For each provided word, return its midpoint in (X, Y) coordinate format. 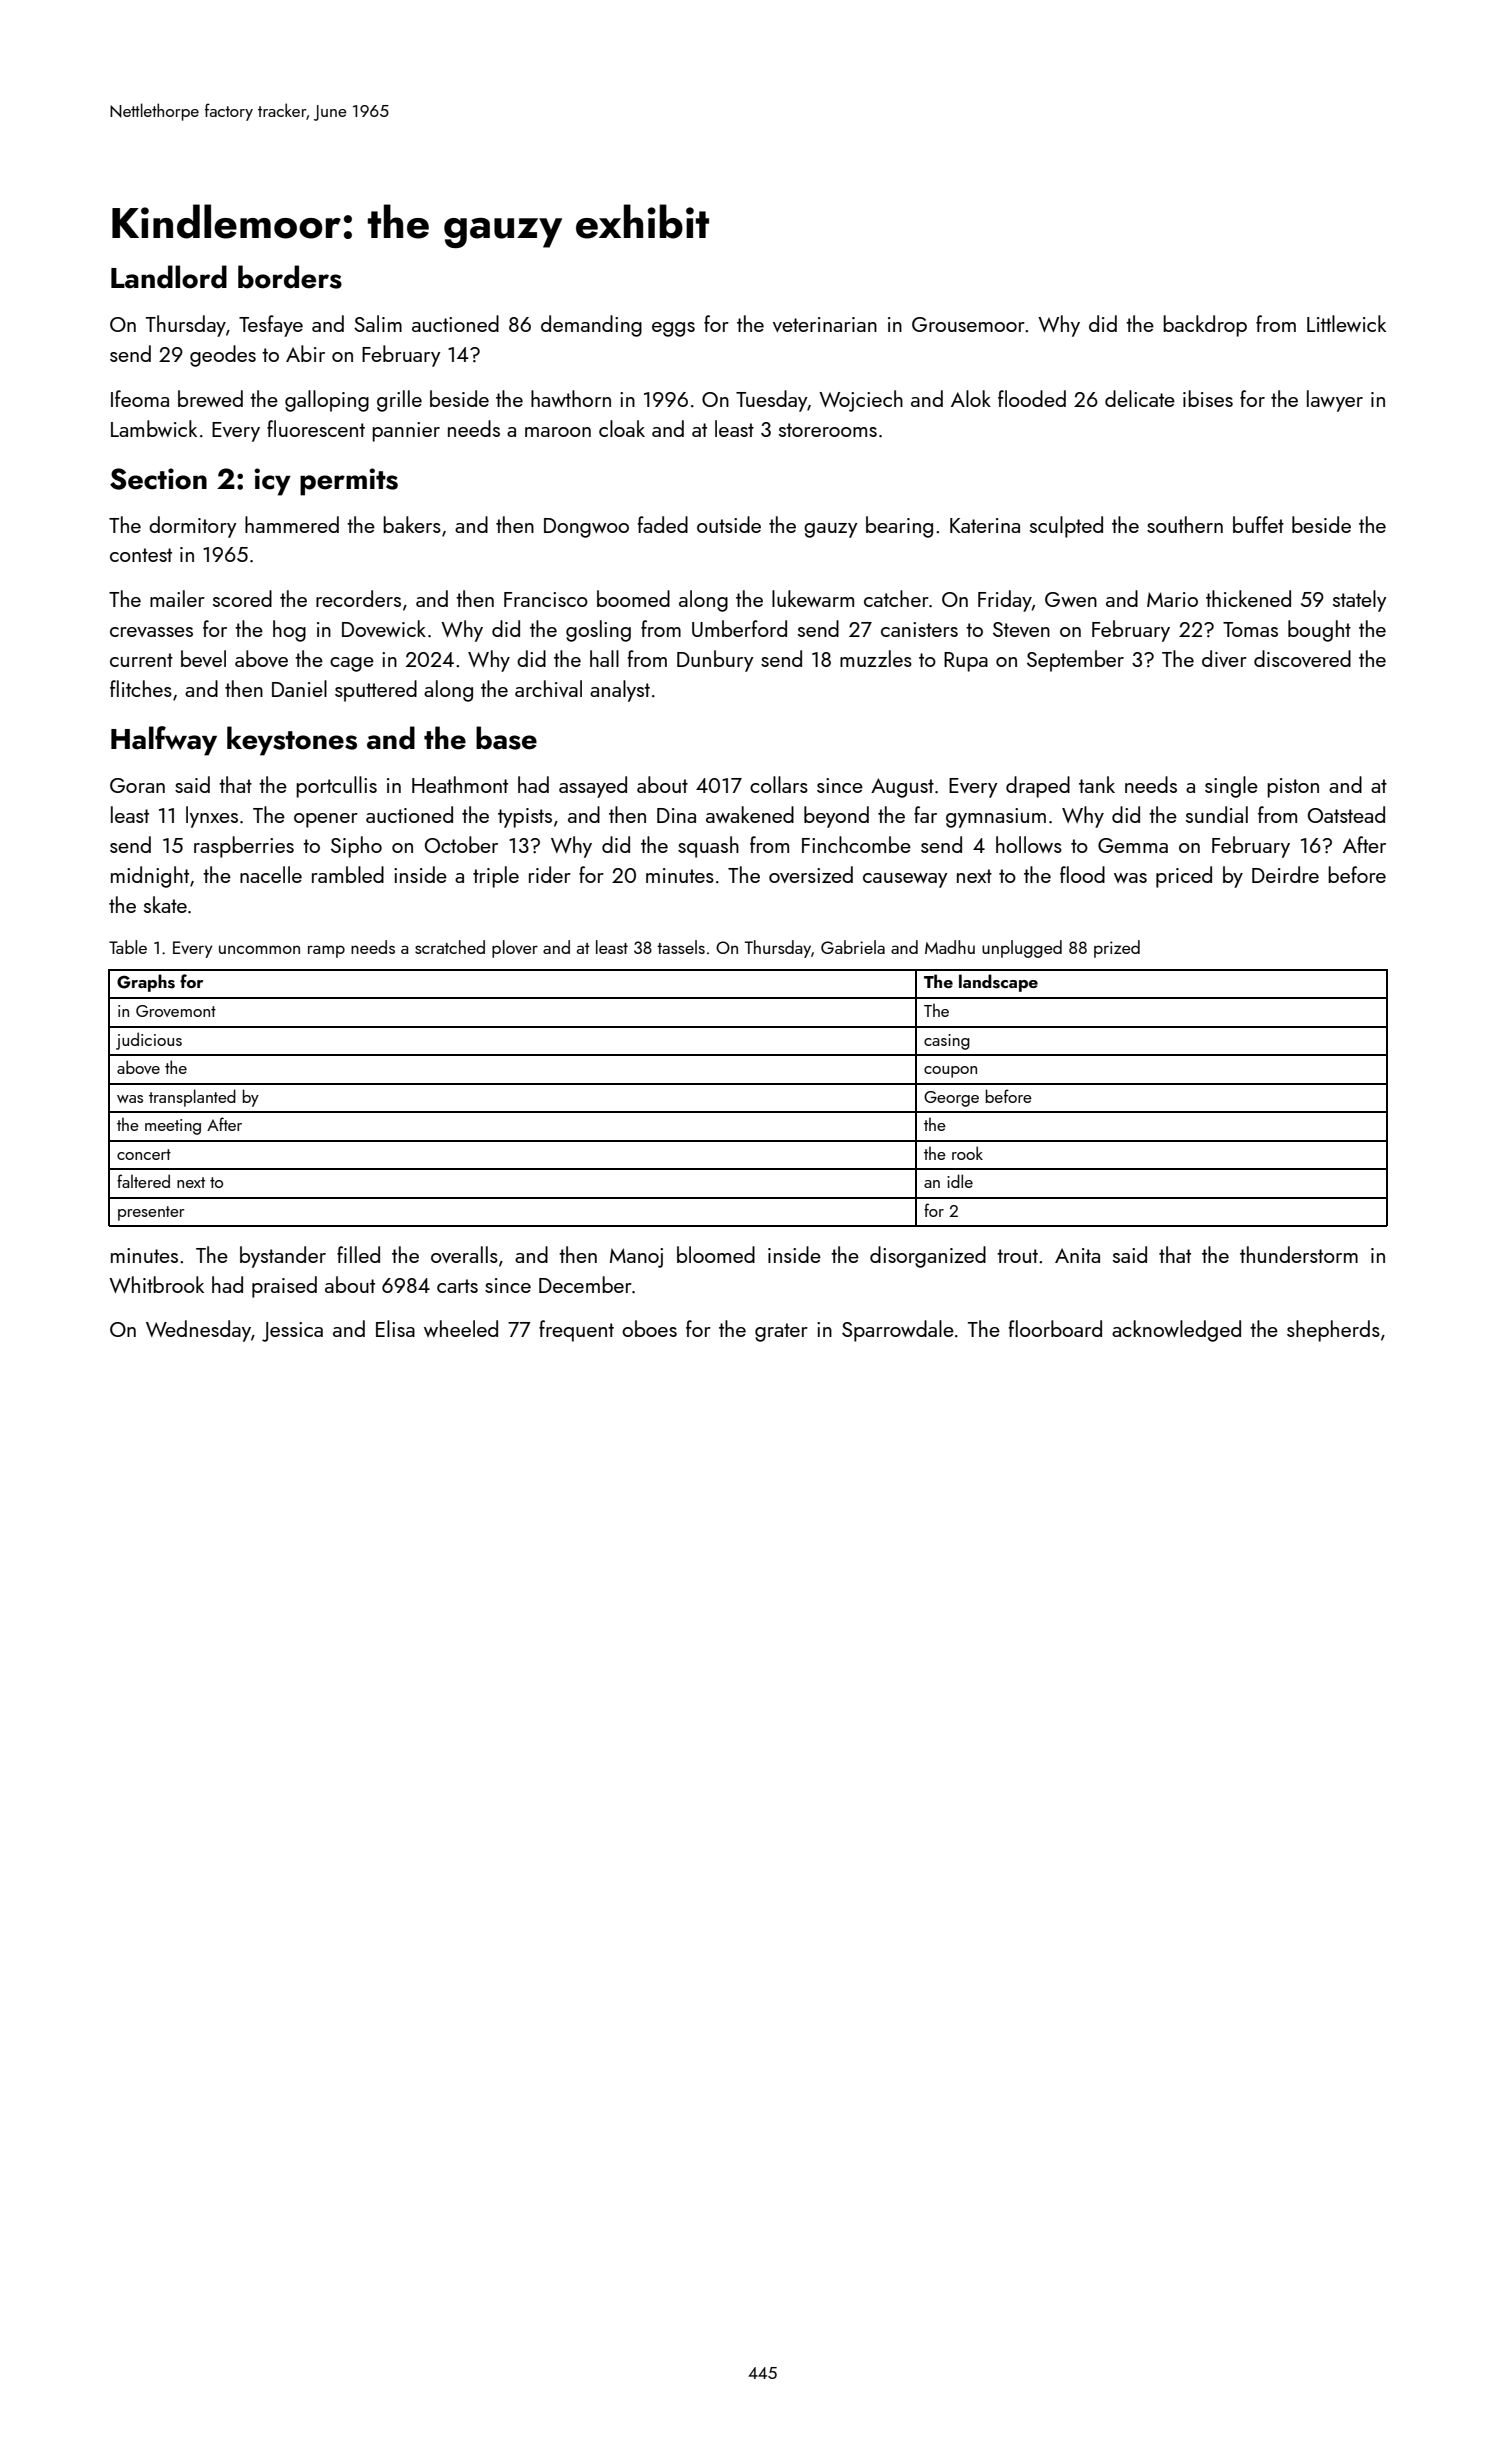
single (1231, 787)
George (951, 1099)
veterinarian (825, 324)
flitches (141, 688)
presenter (151, 1213)
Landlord (169, 277)
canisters (919, 629)
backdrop (1205, 326)
